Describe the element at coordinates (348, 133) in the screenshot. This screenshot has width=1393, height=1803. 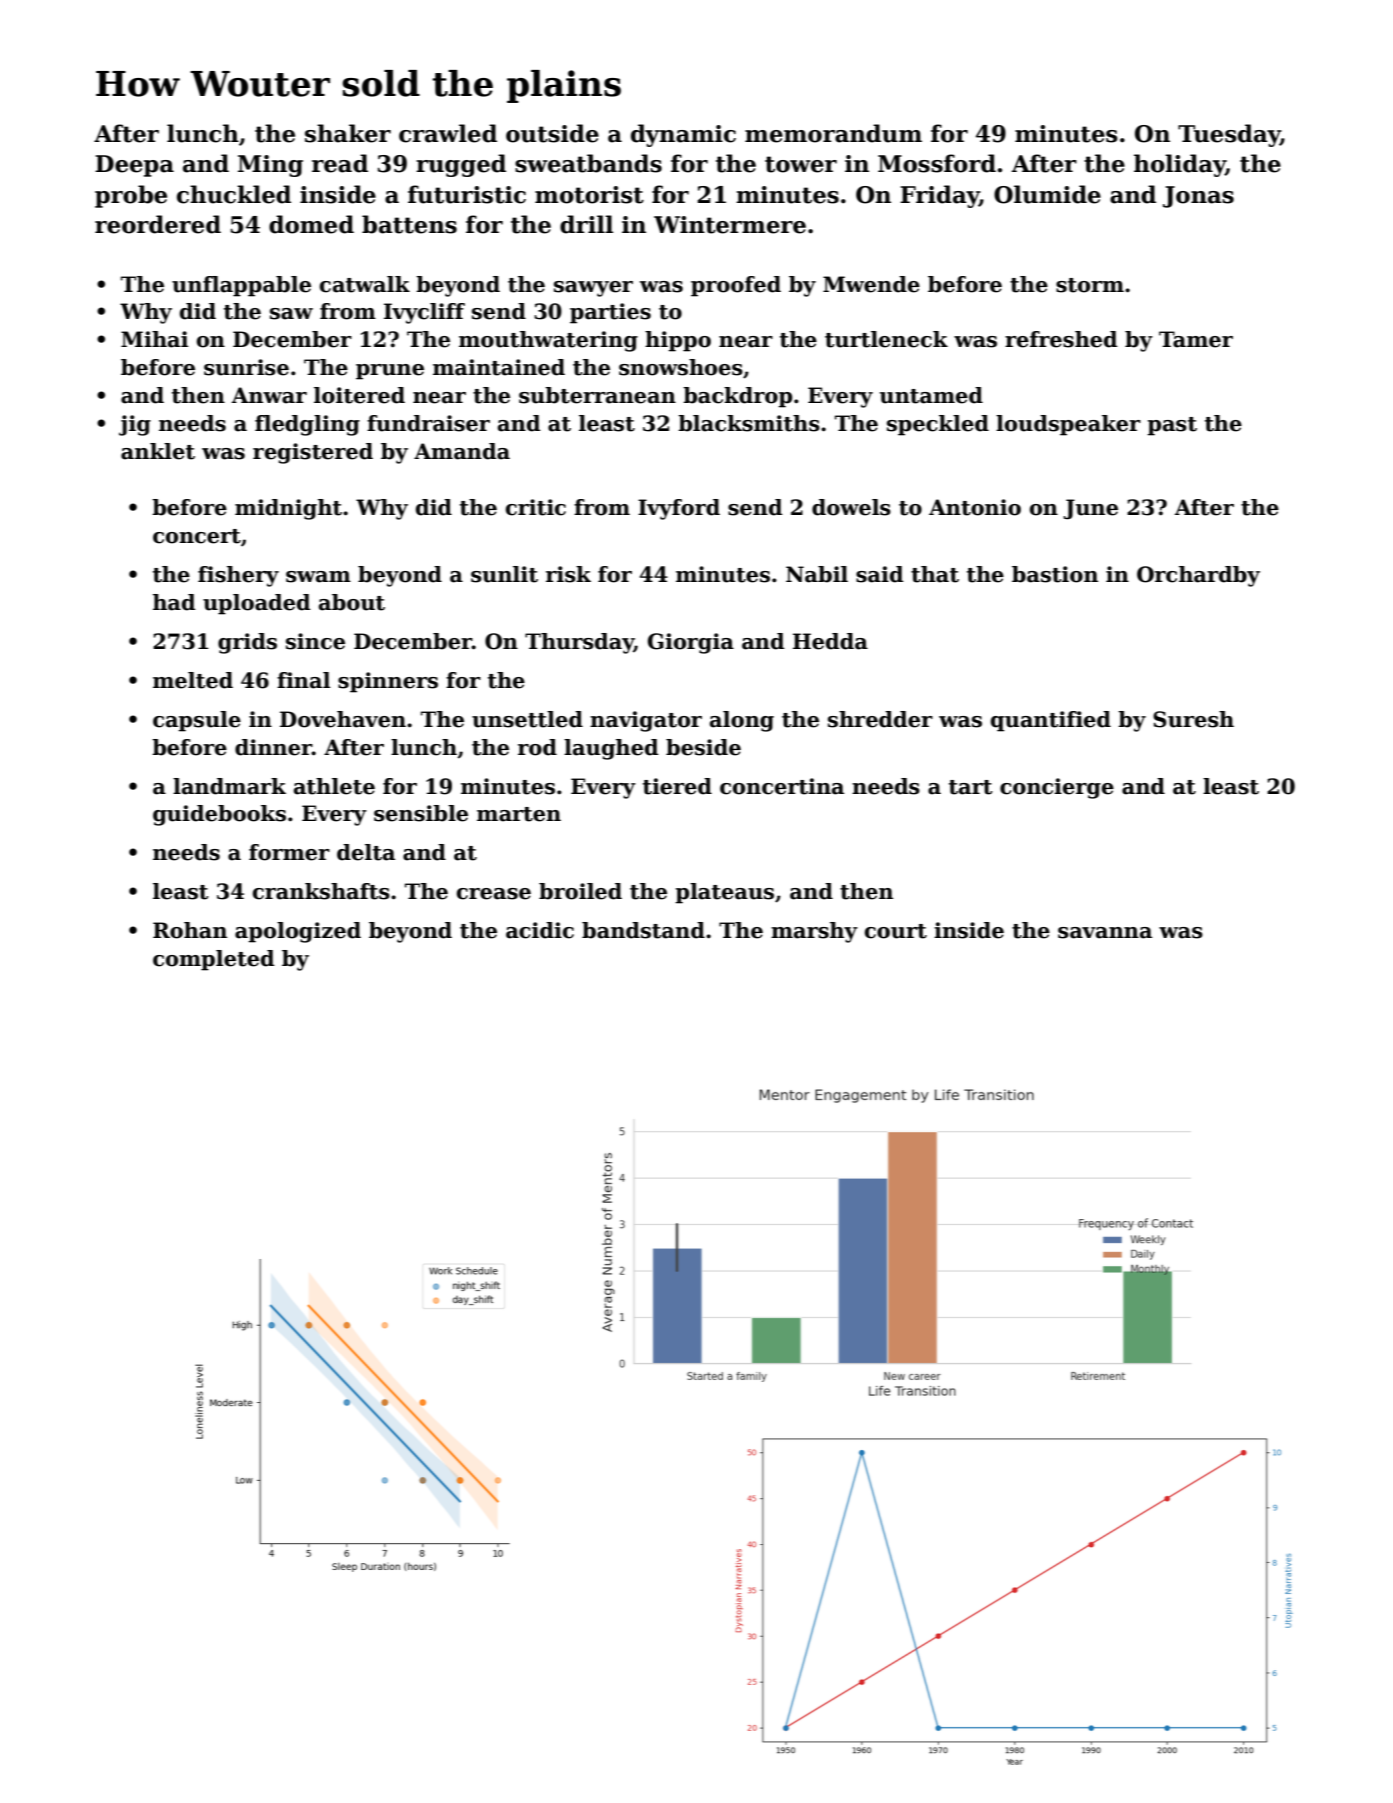
I see `shaker` at that location.
